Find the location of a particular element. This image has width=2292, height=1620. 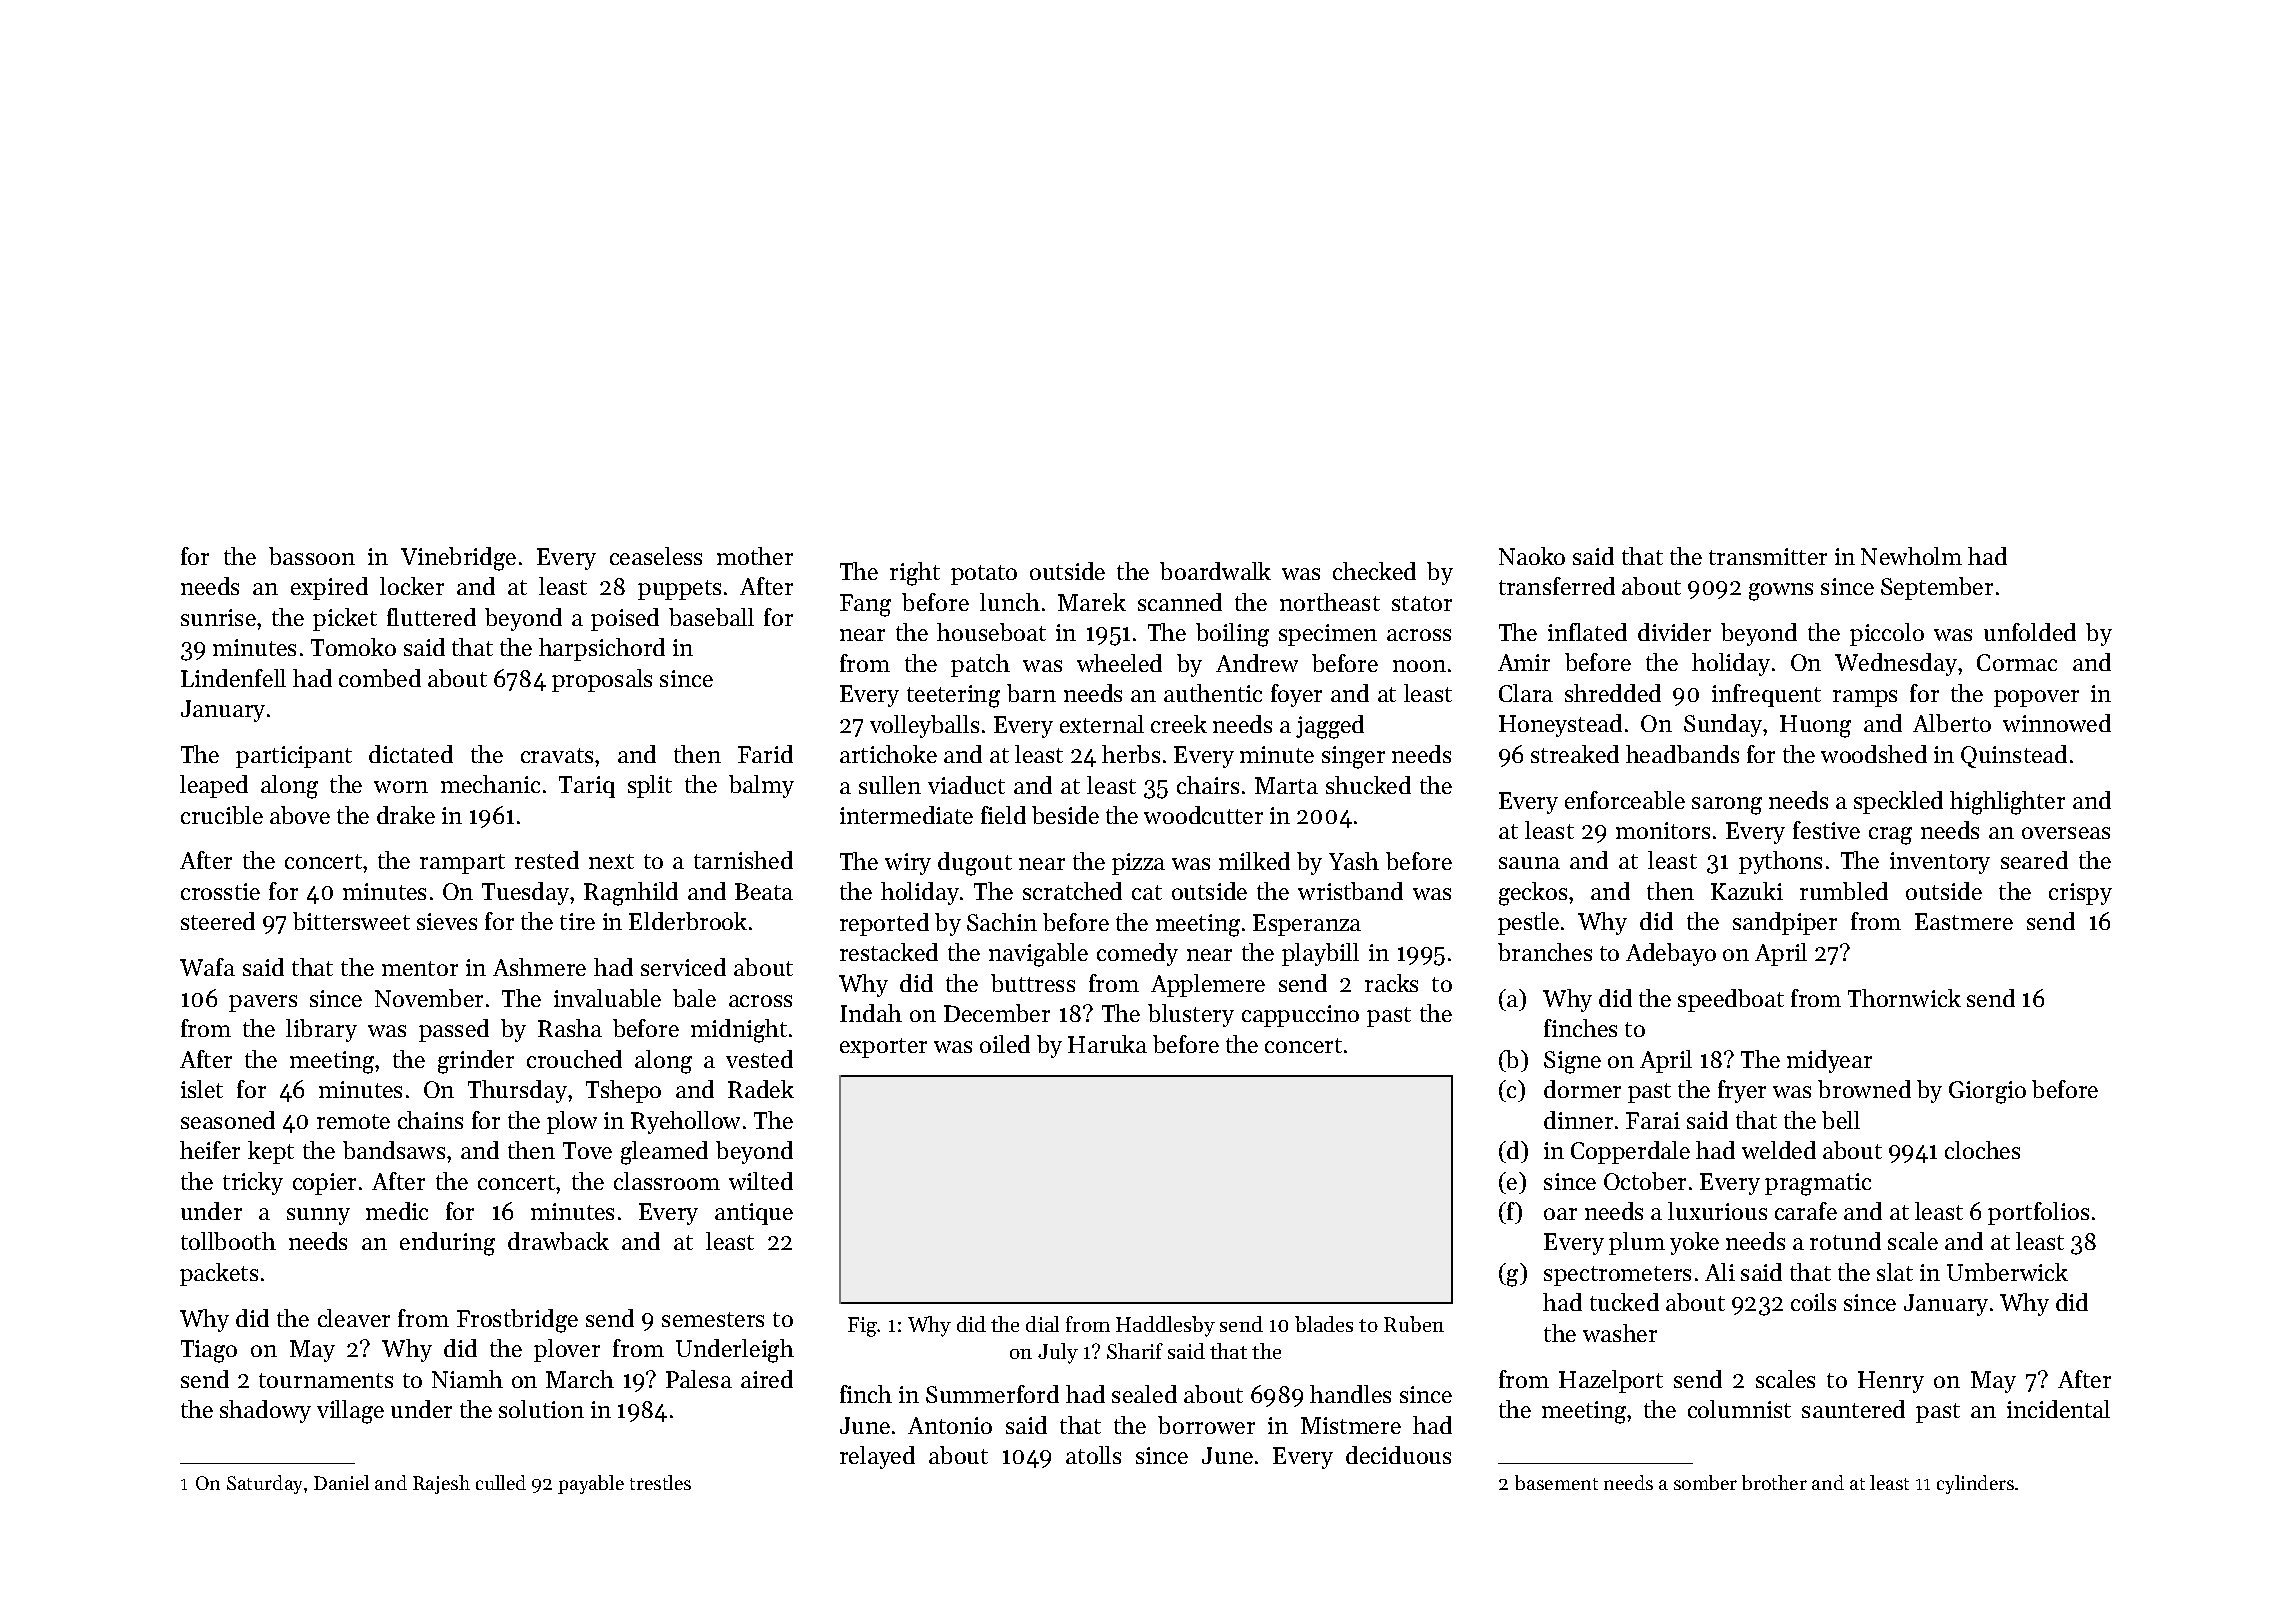

islet is located at coordinates (202, 1089).
